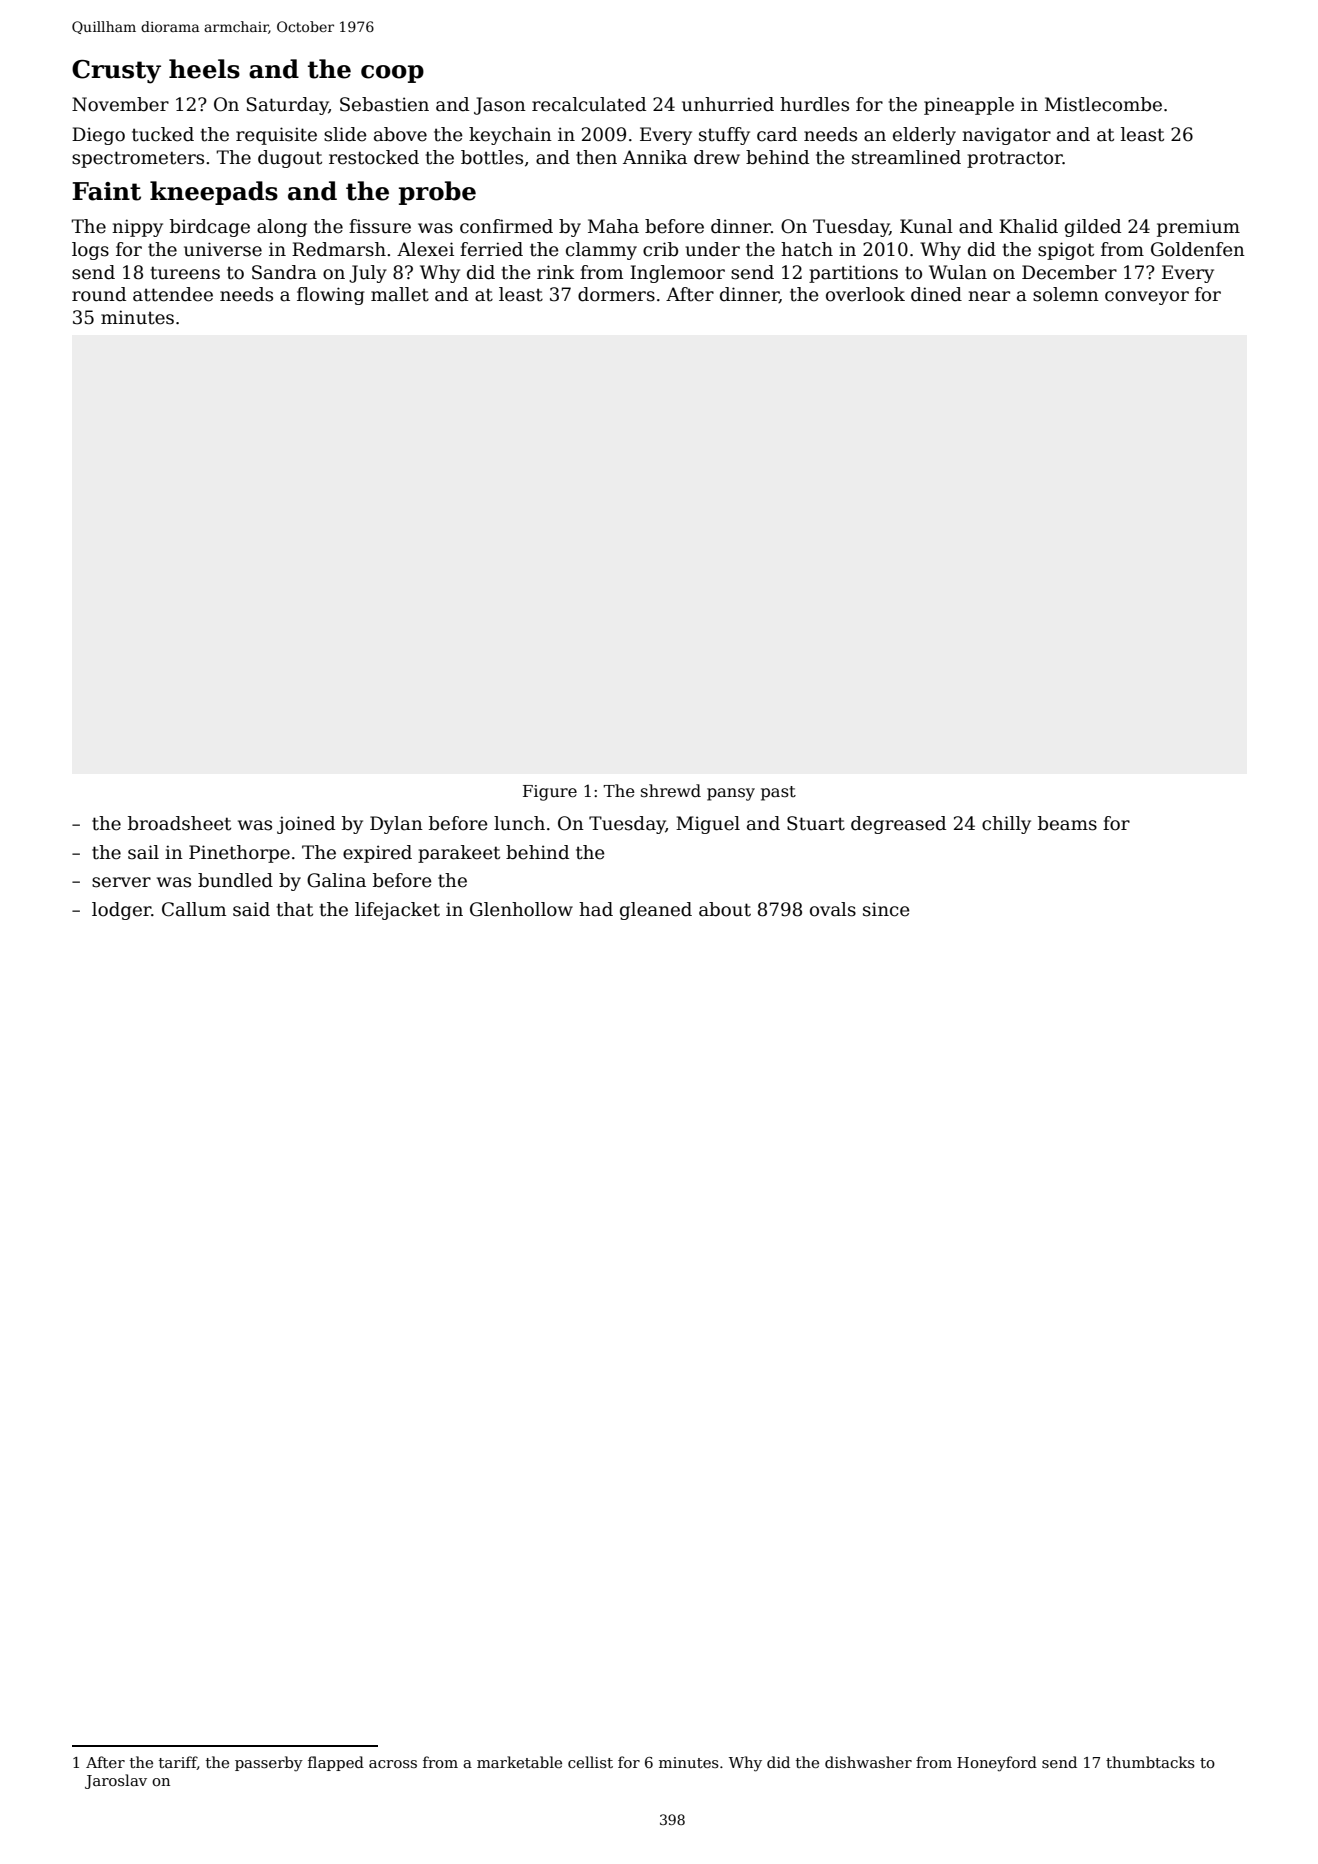 The width and height of the page is (1318, 1864). Describe the element at coordinates (137, 228) in the page. I see `nippy` at that location.
